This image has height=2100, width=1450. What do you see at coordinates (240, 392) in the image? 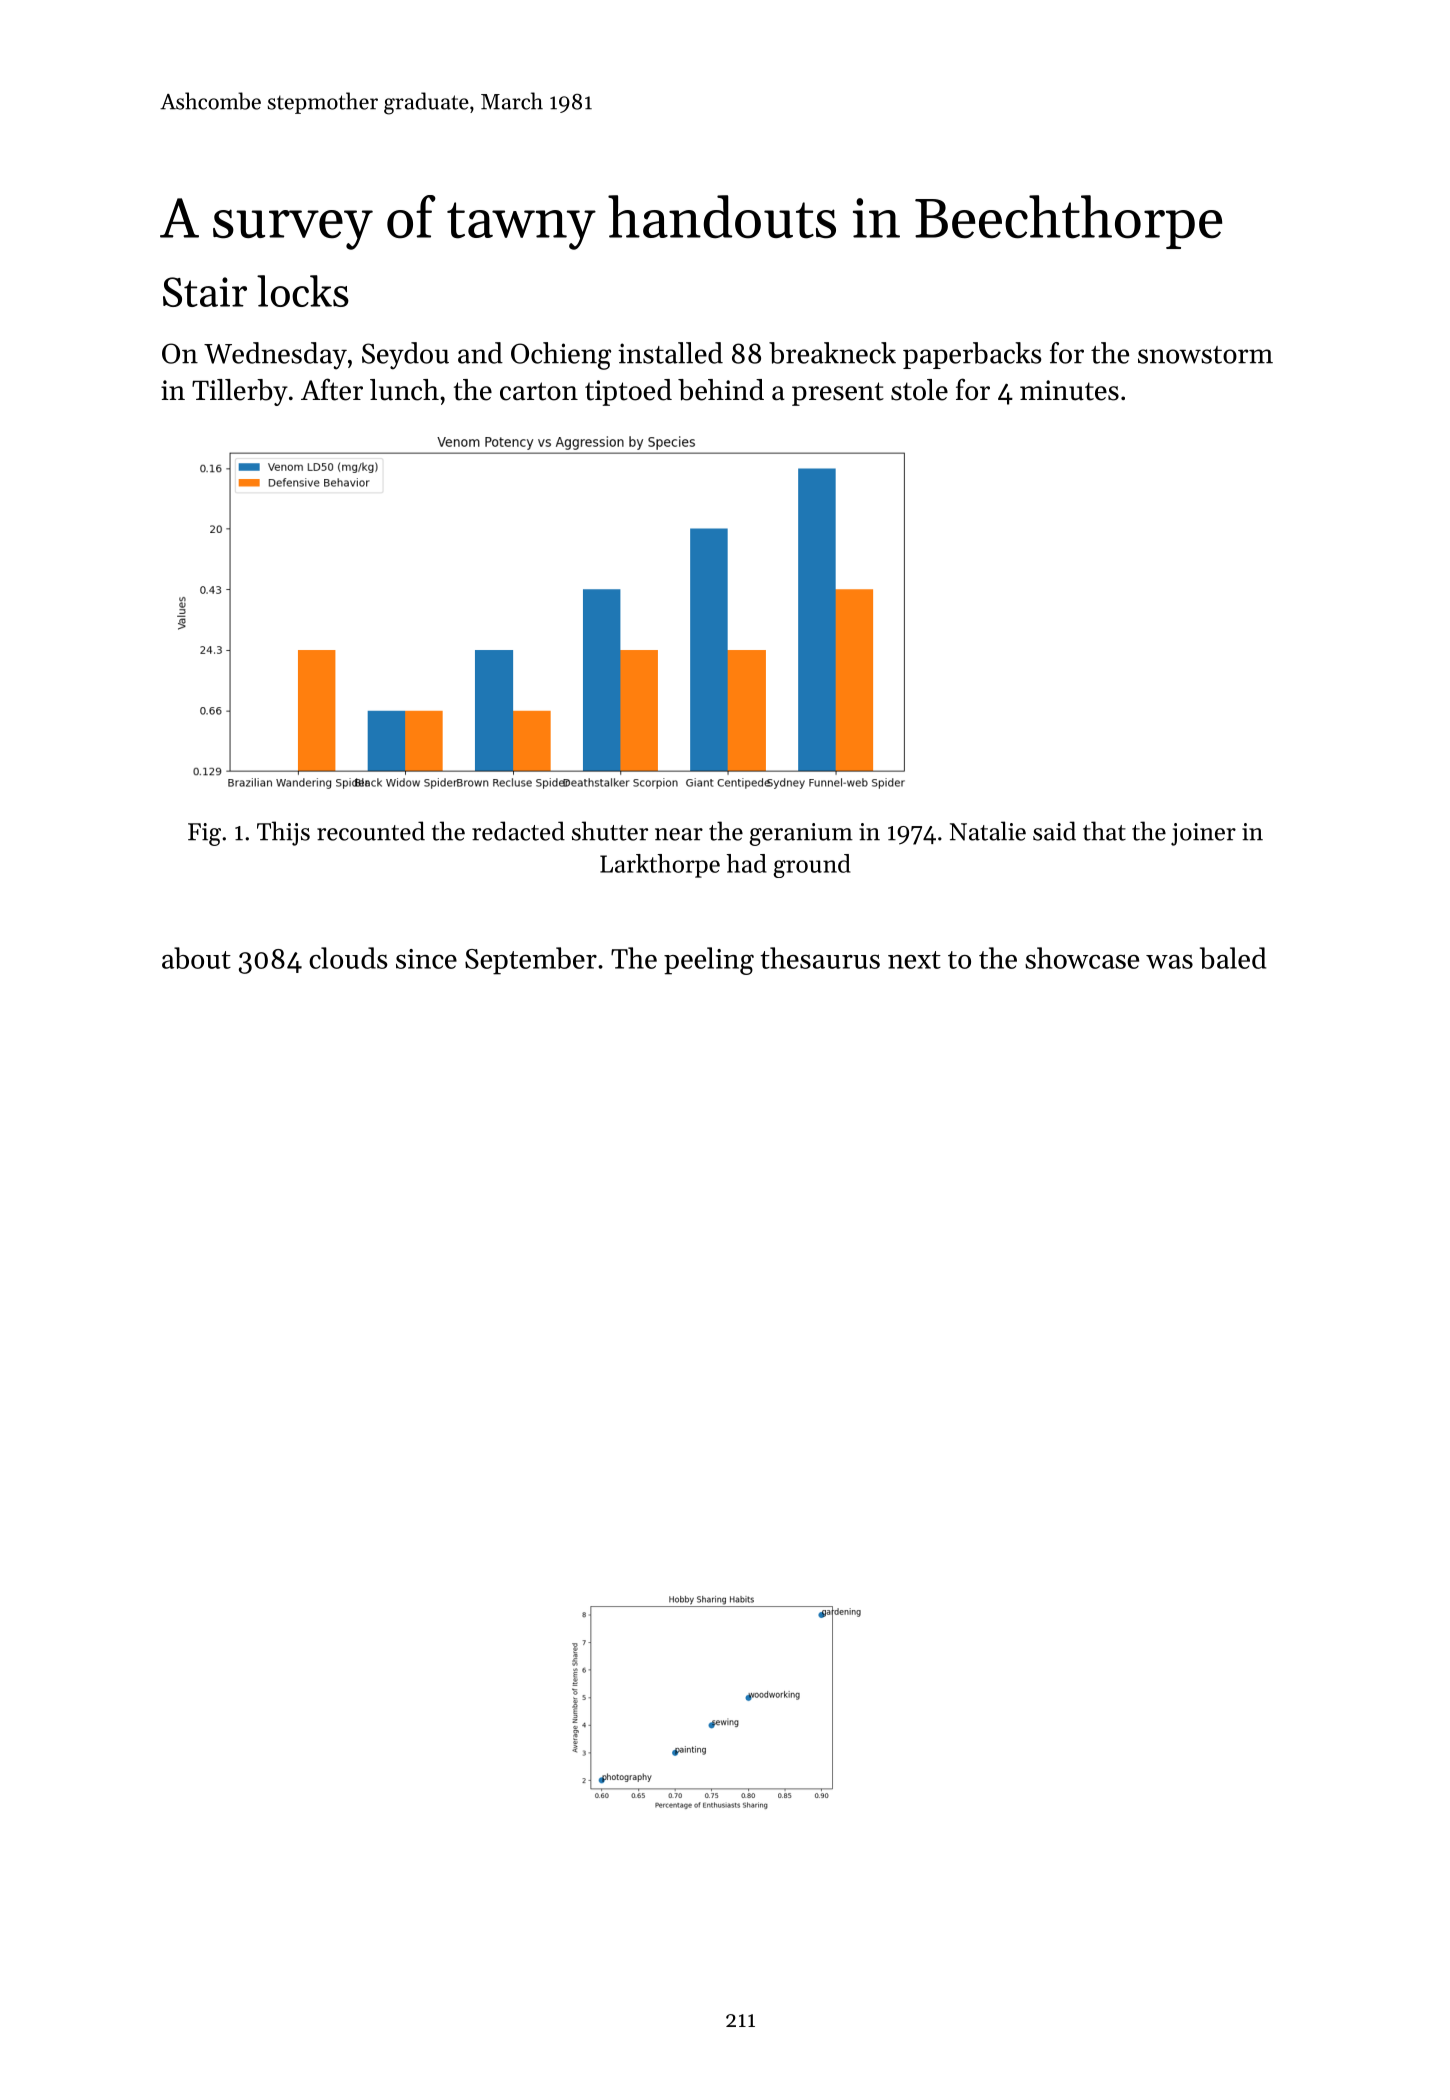
I see `Tillerby` at bounding box center [240, 392].
